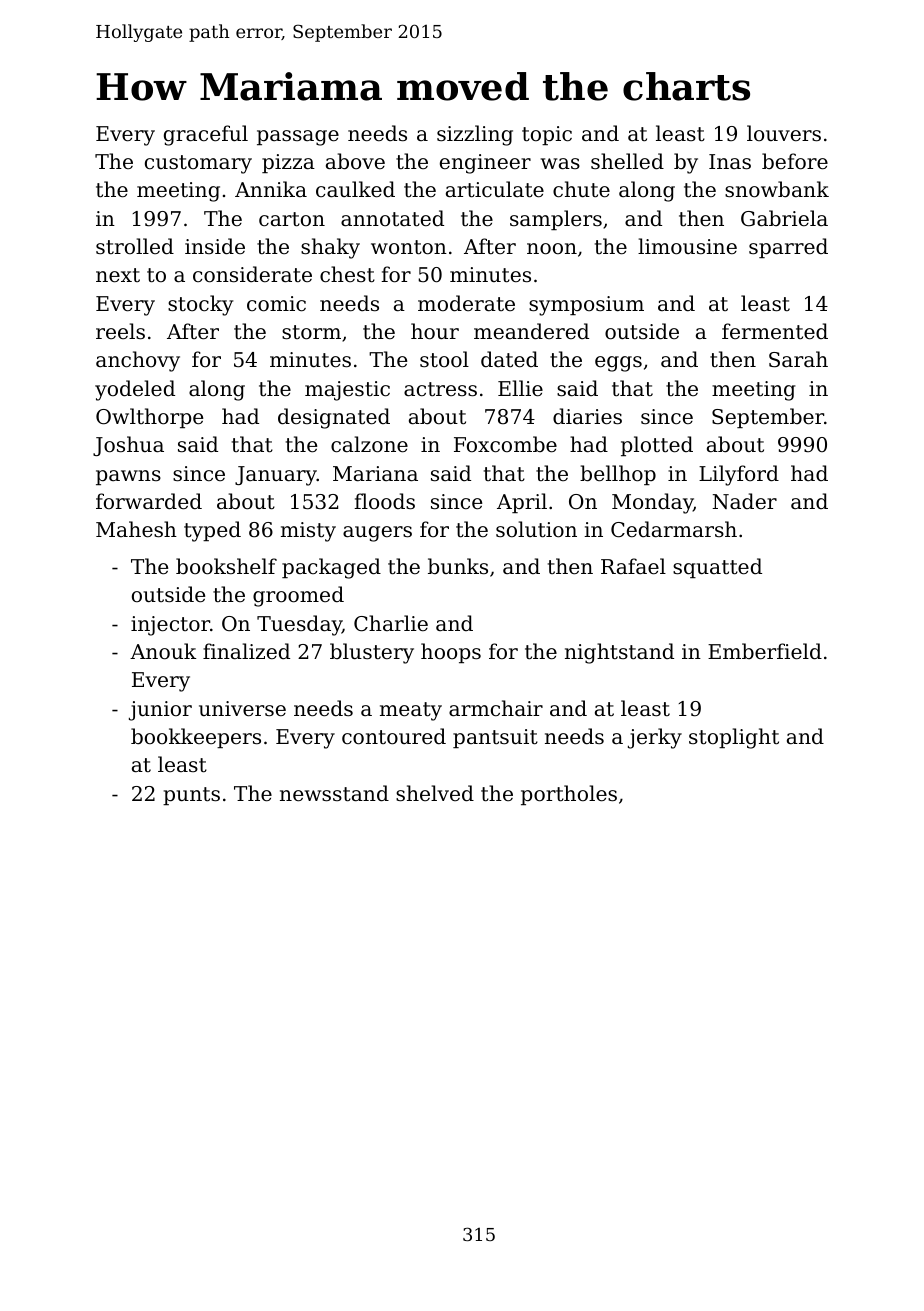  Describe the element at coordinates (391, 623) in the screenshot. I see `Charlie` at that location.
